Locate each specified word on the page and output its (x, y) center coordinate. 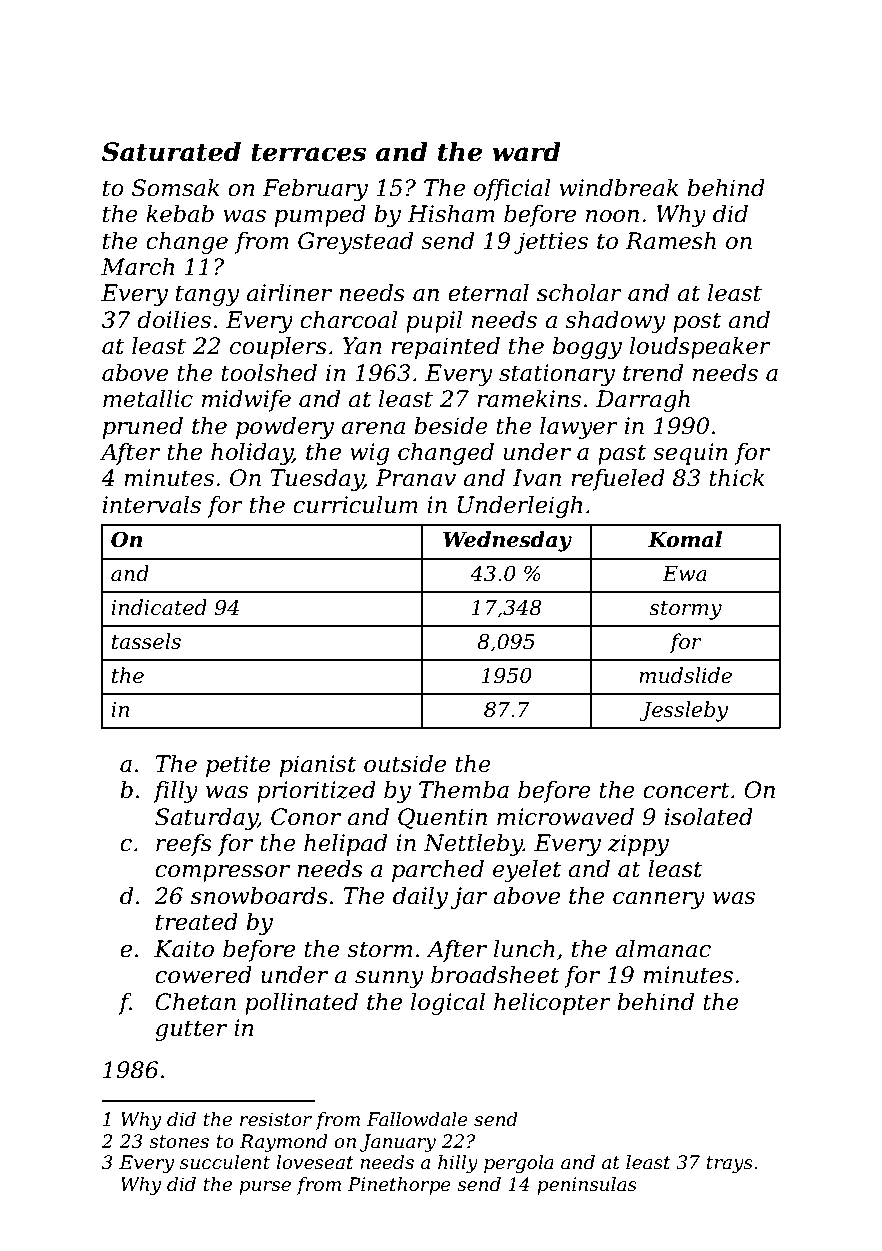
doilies (174, 320)
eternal (488, 293)
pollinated (301, 1004)
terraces (308, 153)
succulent (225, 1162)
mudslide (685, 675)
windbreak (619, 188)
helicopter (552, 1004)
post (697, 322)
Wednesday (507, 541)
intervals (152, 505)
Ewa (684, 574)
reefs (184, 845)
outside (405, 764)
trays (730, 1164)
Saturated (171, 151)
